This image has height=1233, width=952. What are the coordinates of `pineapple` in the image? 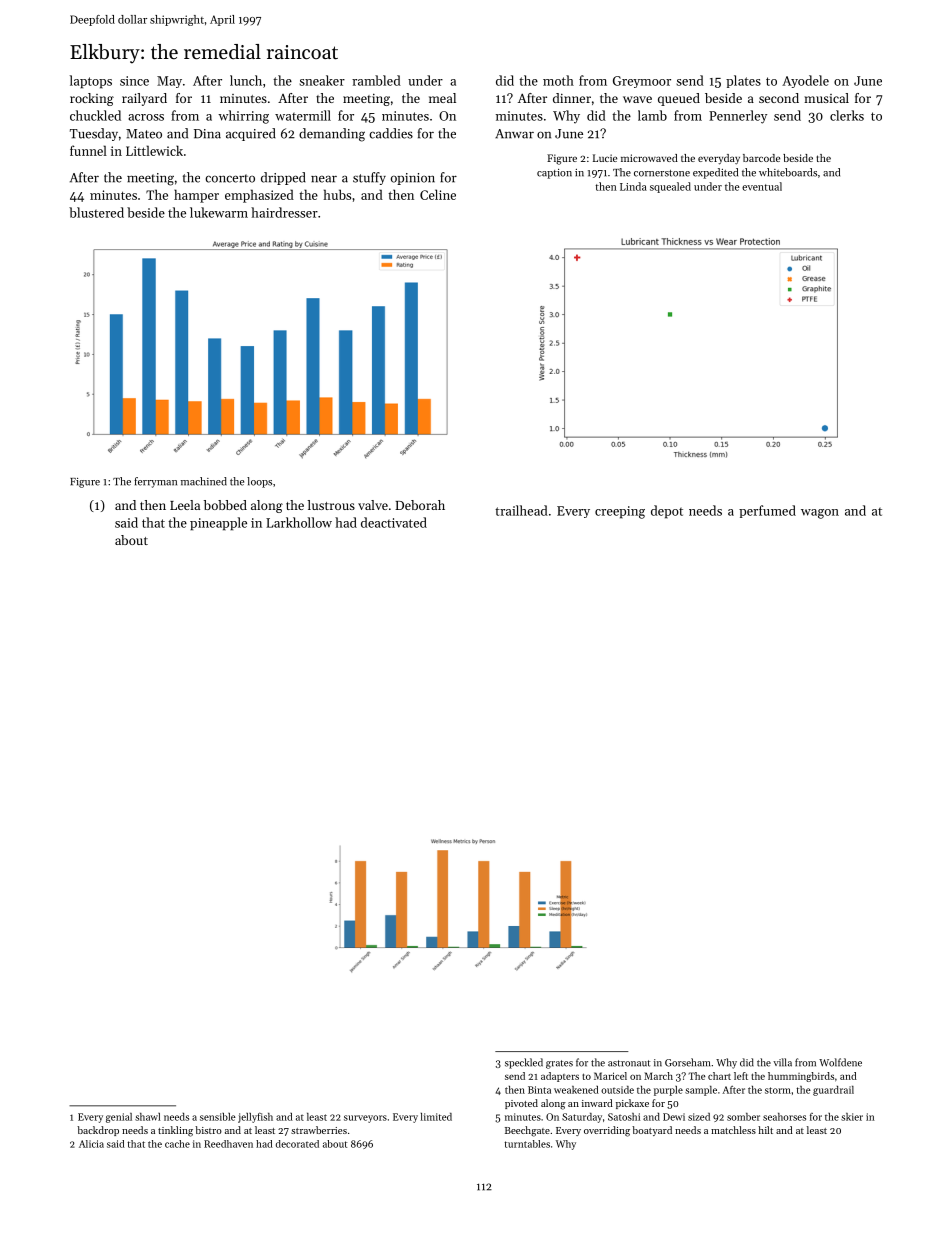 It's located at (218, 524).
